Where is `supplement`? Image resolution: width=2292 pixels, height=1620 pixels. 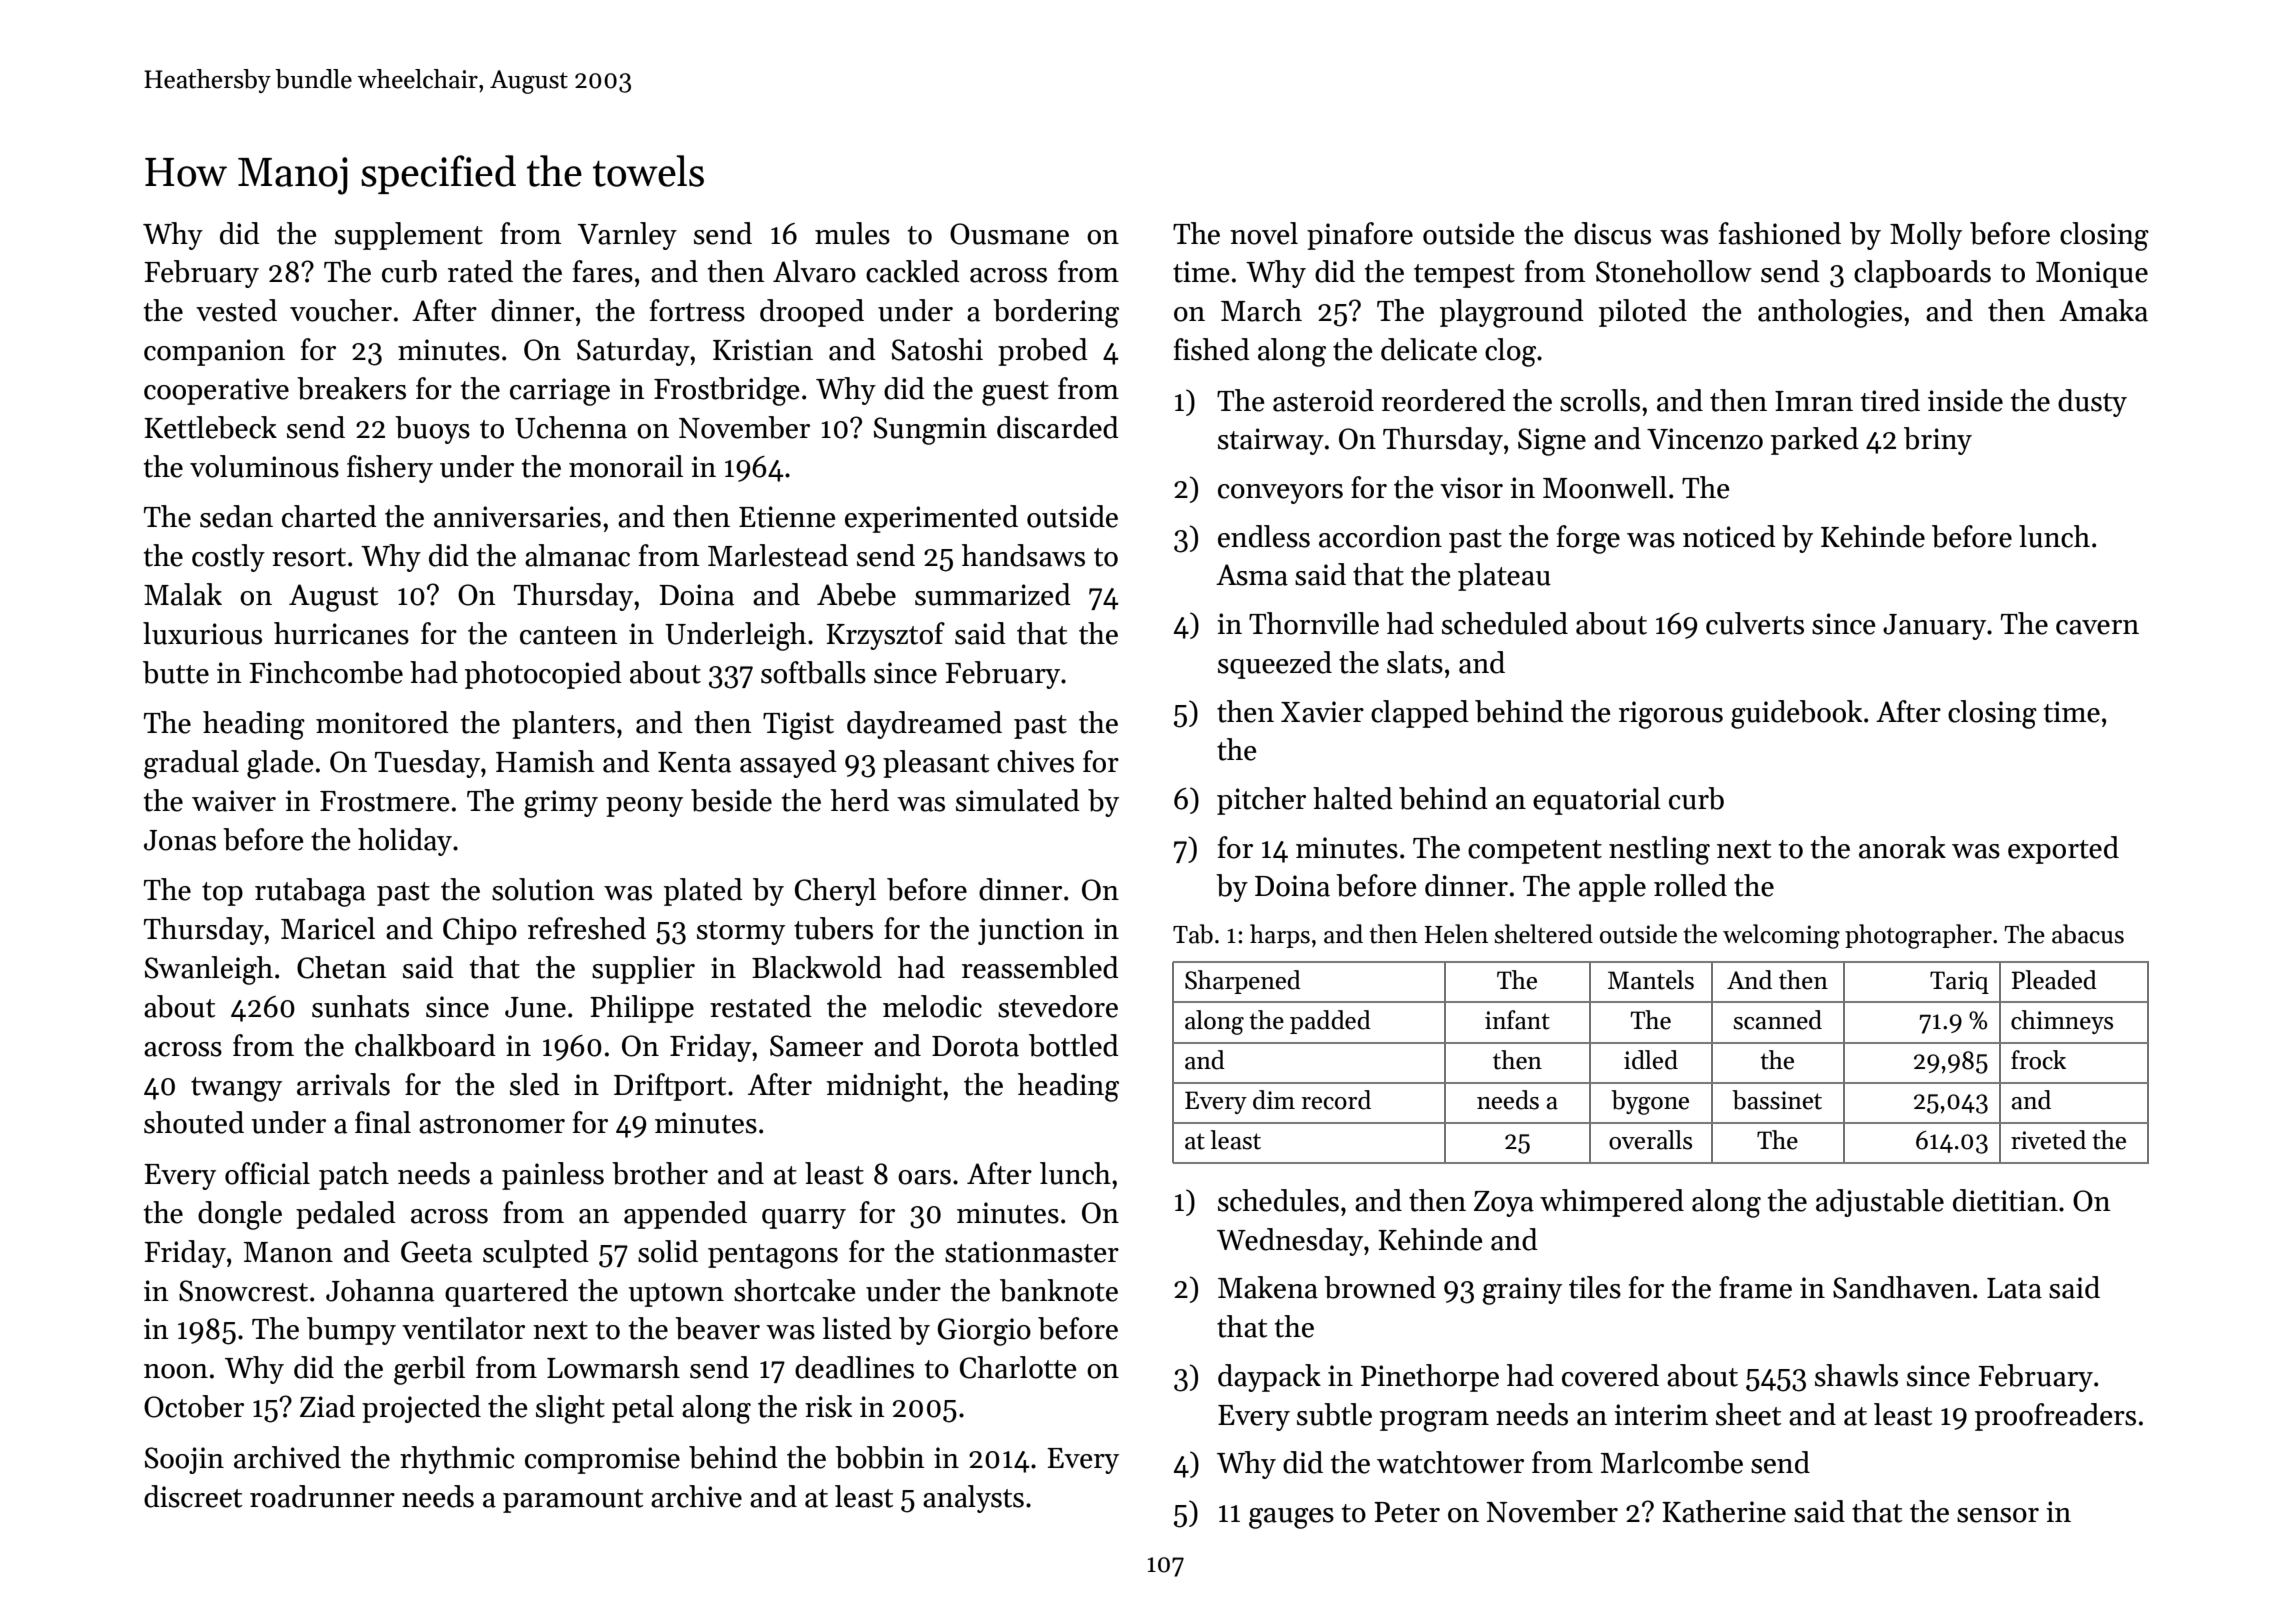 supplement is located at coordinates (409, 236).
